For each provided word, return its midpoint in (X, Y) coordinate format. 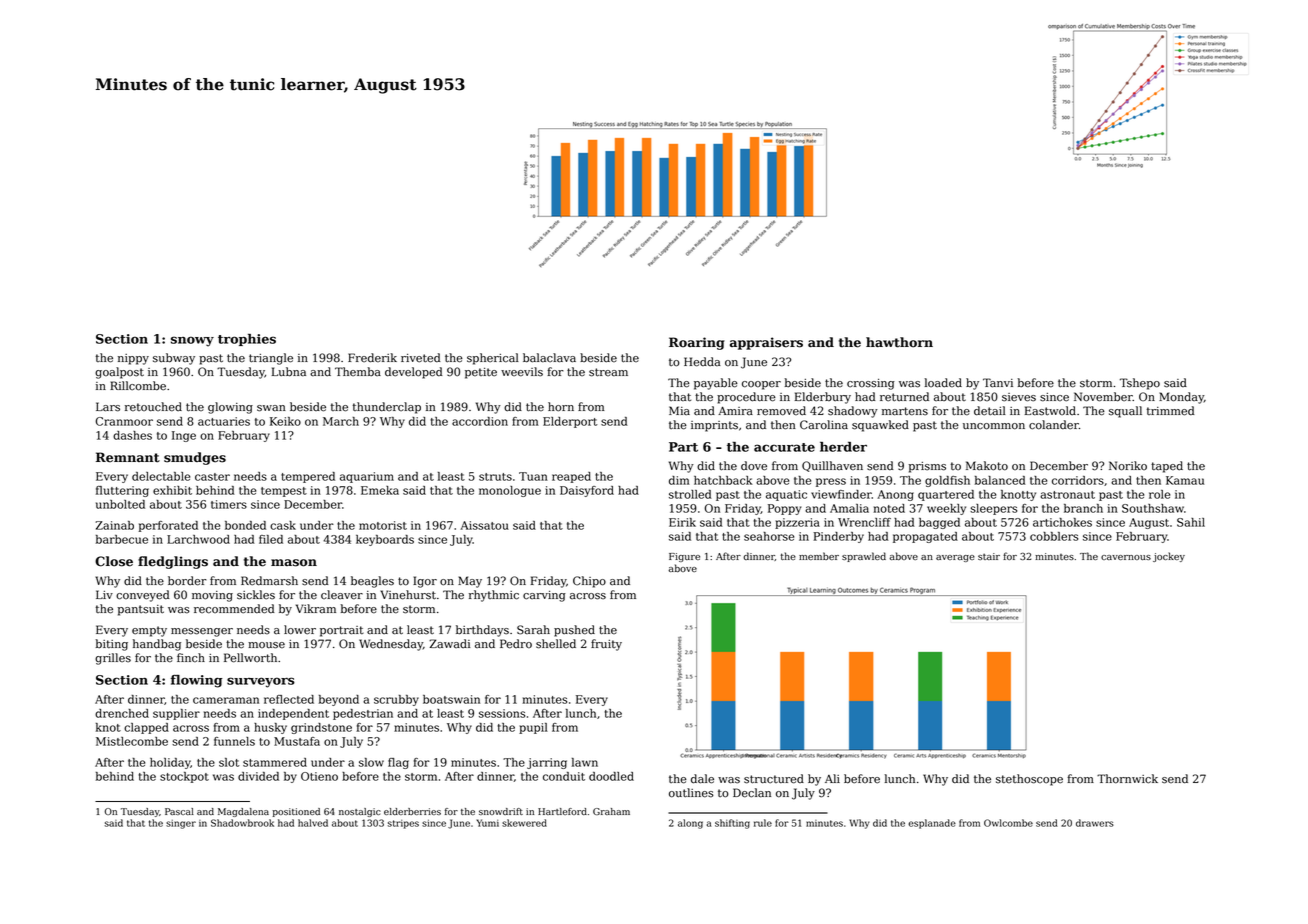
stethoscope (1029, 780)
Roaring (697, 343)
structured (774, 779)
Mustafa (297, 741)
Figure (684, 557)
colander (1054, 425)
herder (843, 447)
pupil (533, 728)
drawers (1095, 823)
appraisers (766, 343)
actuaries (224, 421)
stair (989, 556)
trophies (247, 340)
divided (258, 776)
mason (294, 563)
